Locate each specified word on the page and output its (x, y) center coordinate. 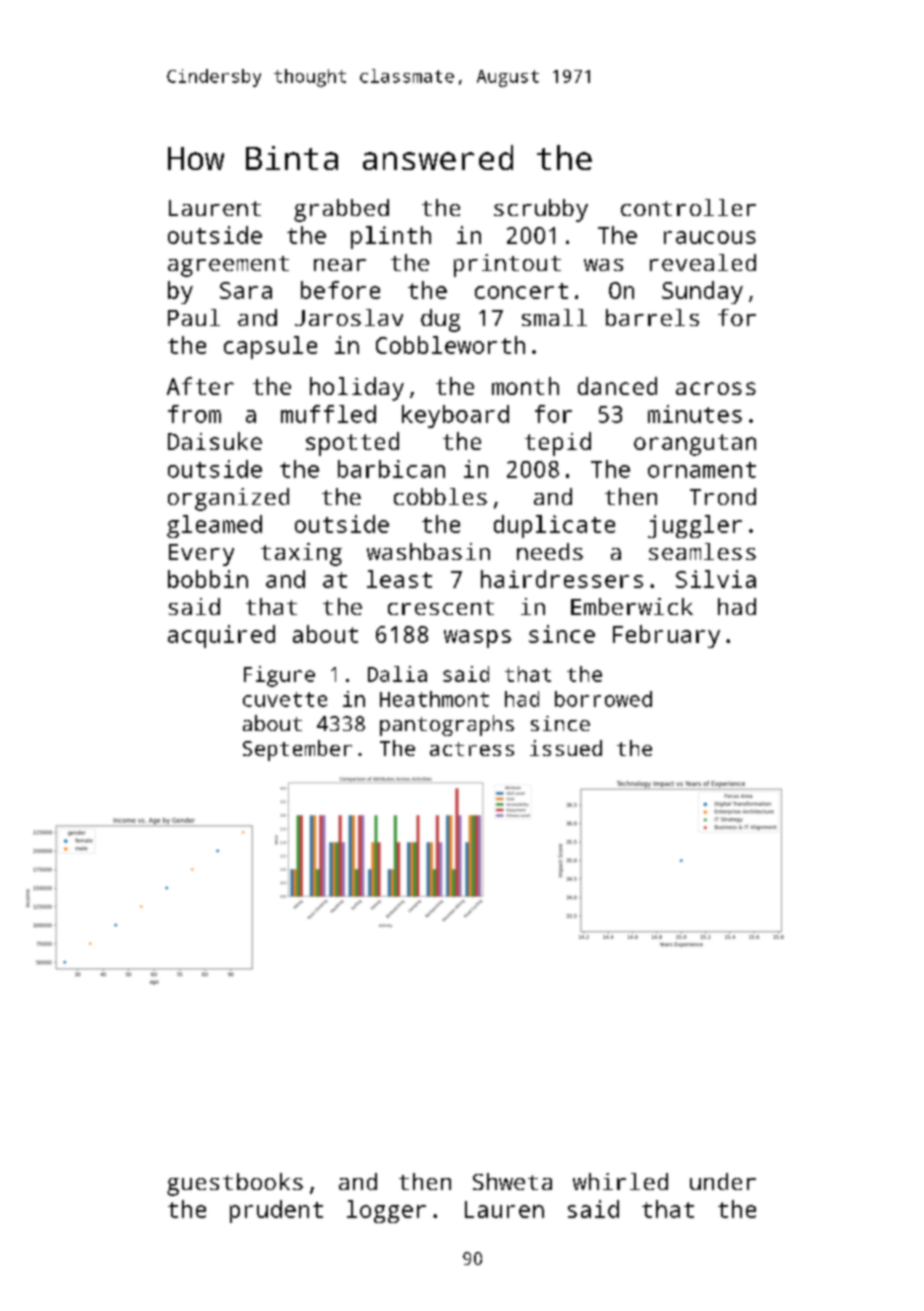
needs (550, 551)
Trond (723, 496)
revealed (703, 262)
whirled (620, 1181)
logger (386, 1211)
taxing (301, 554)
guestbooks (235, 1184)
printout (507, 265)
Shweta (512, 1181)
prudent (276, 1211)
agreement (228, 266)
